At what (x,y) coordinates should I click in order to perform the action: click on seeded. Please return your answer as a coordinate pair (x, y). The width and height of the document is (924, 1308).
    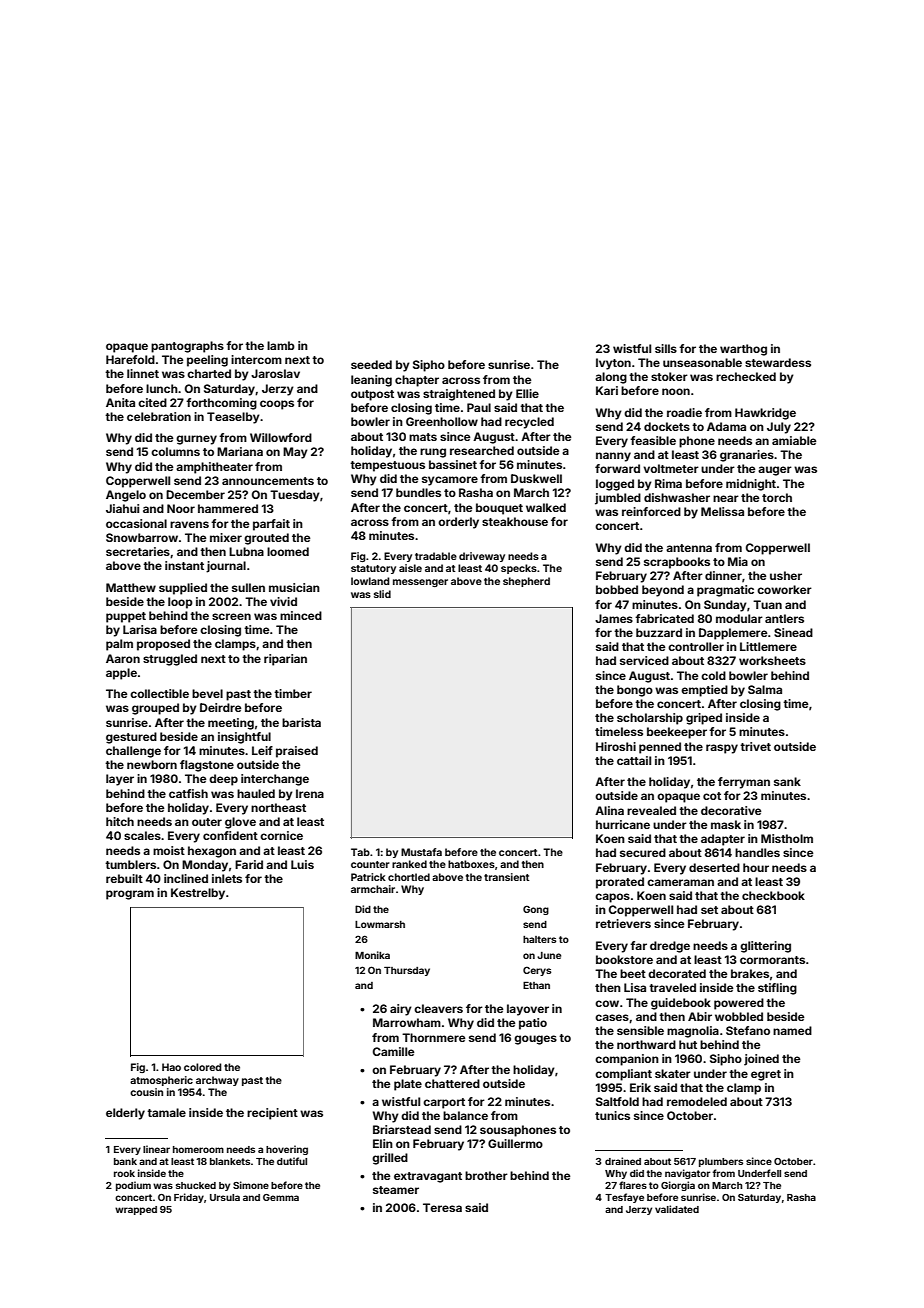
    Looking at the image, I should click on (371, 364).
